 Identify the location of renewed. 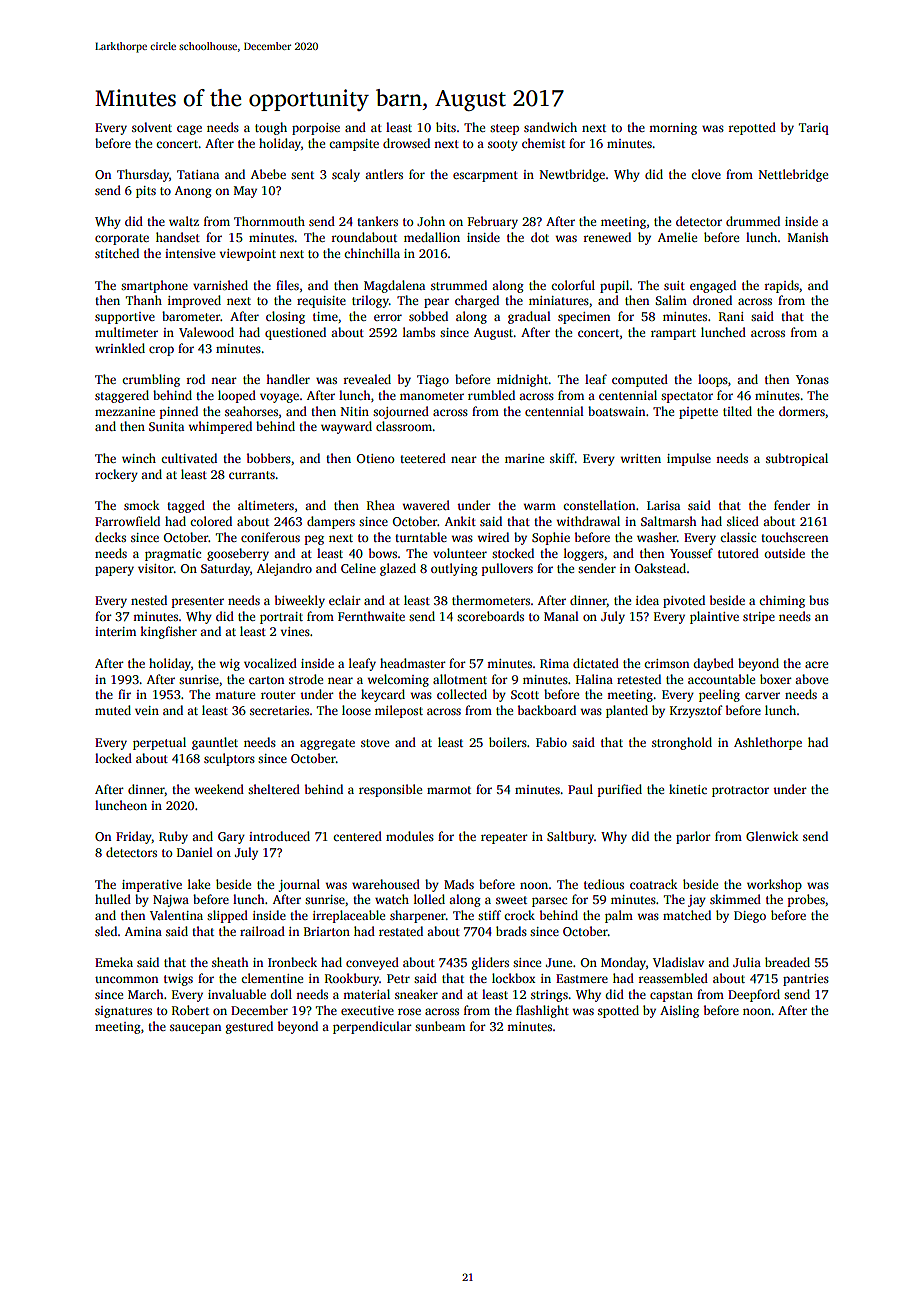
(607, 237).
